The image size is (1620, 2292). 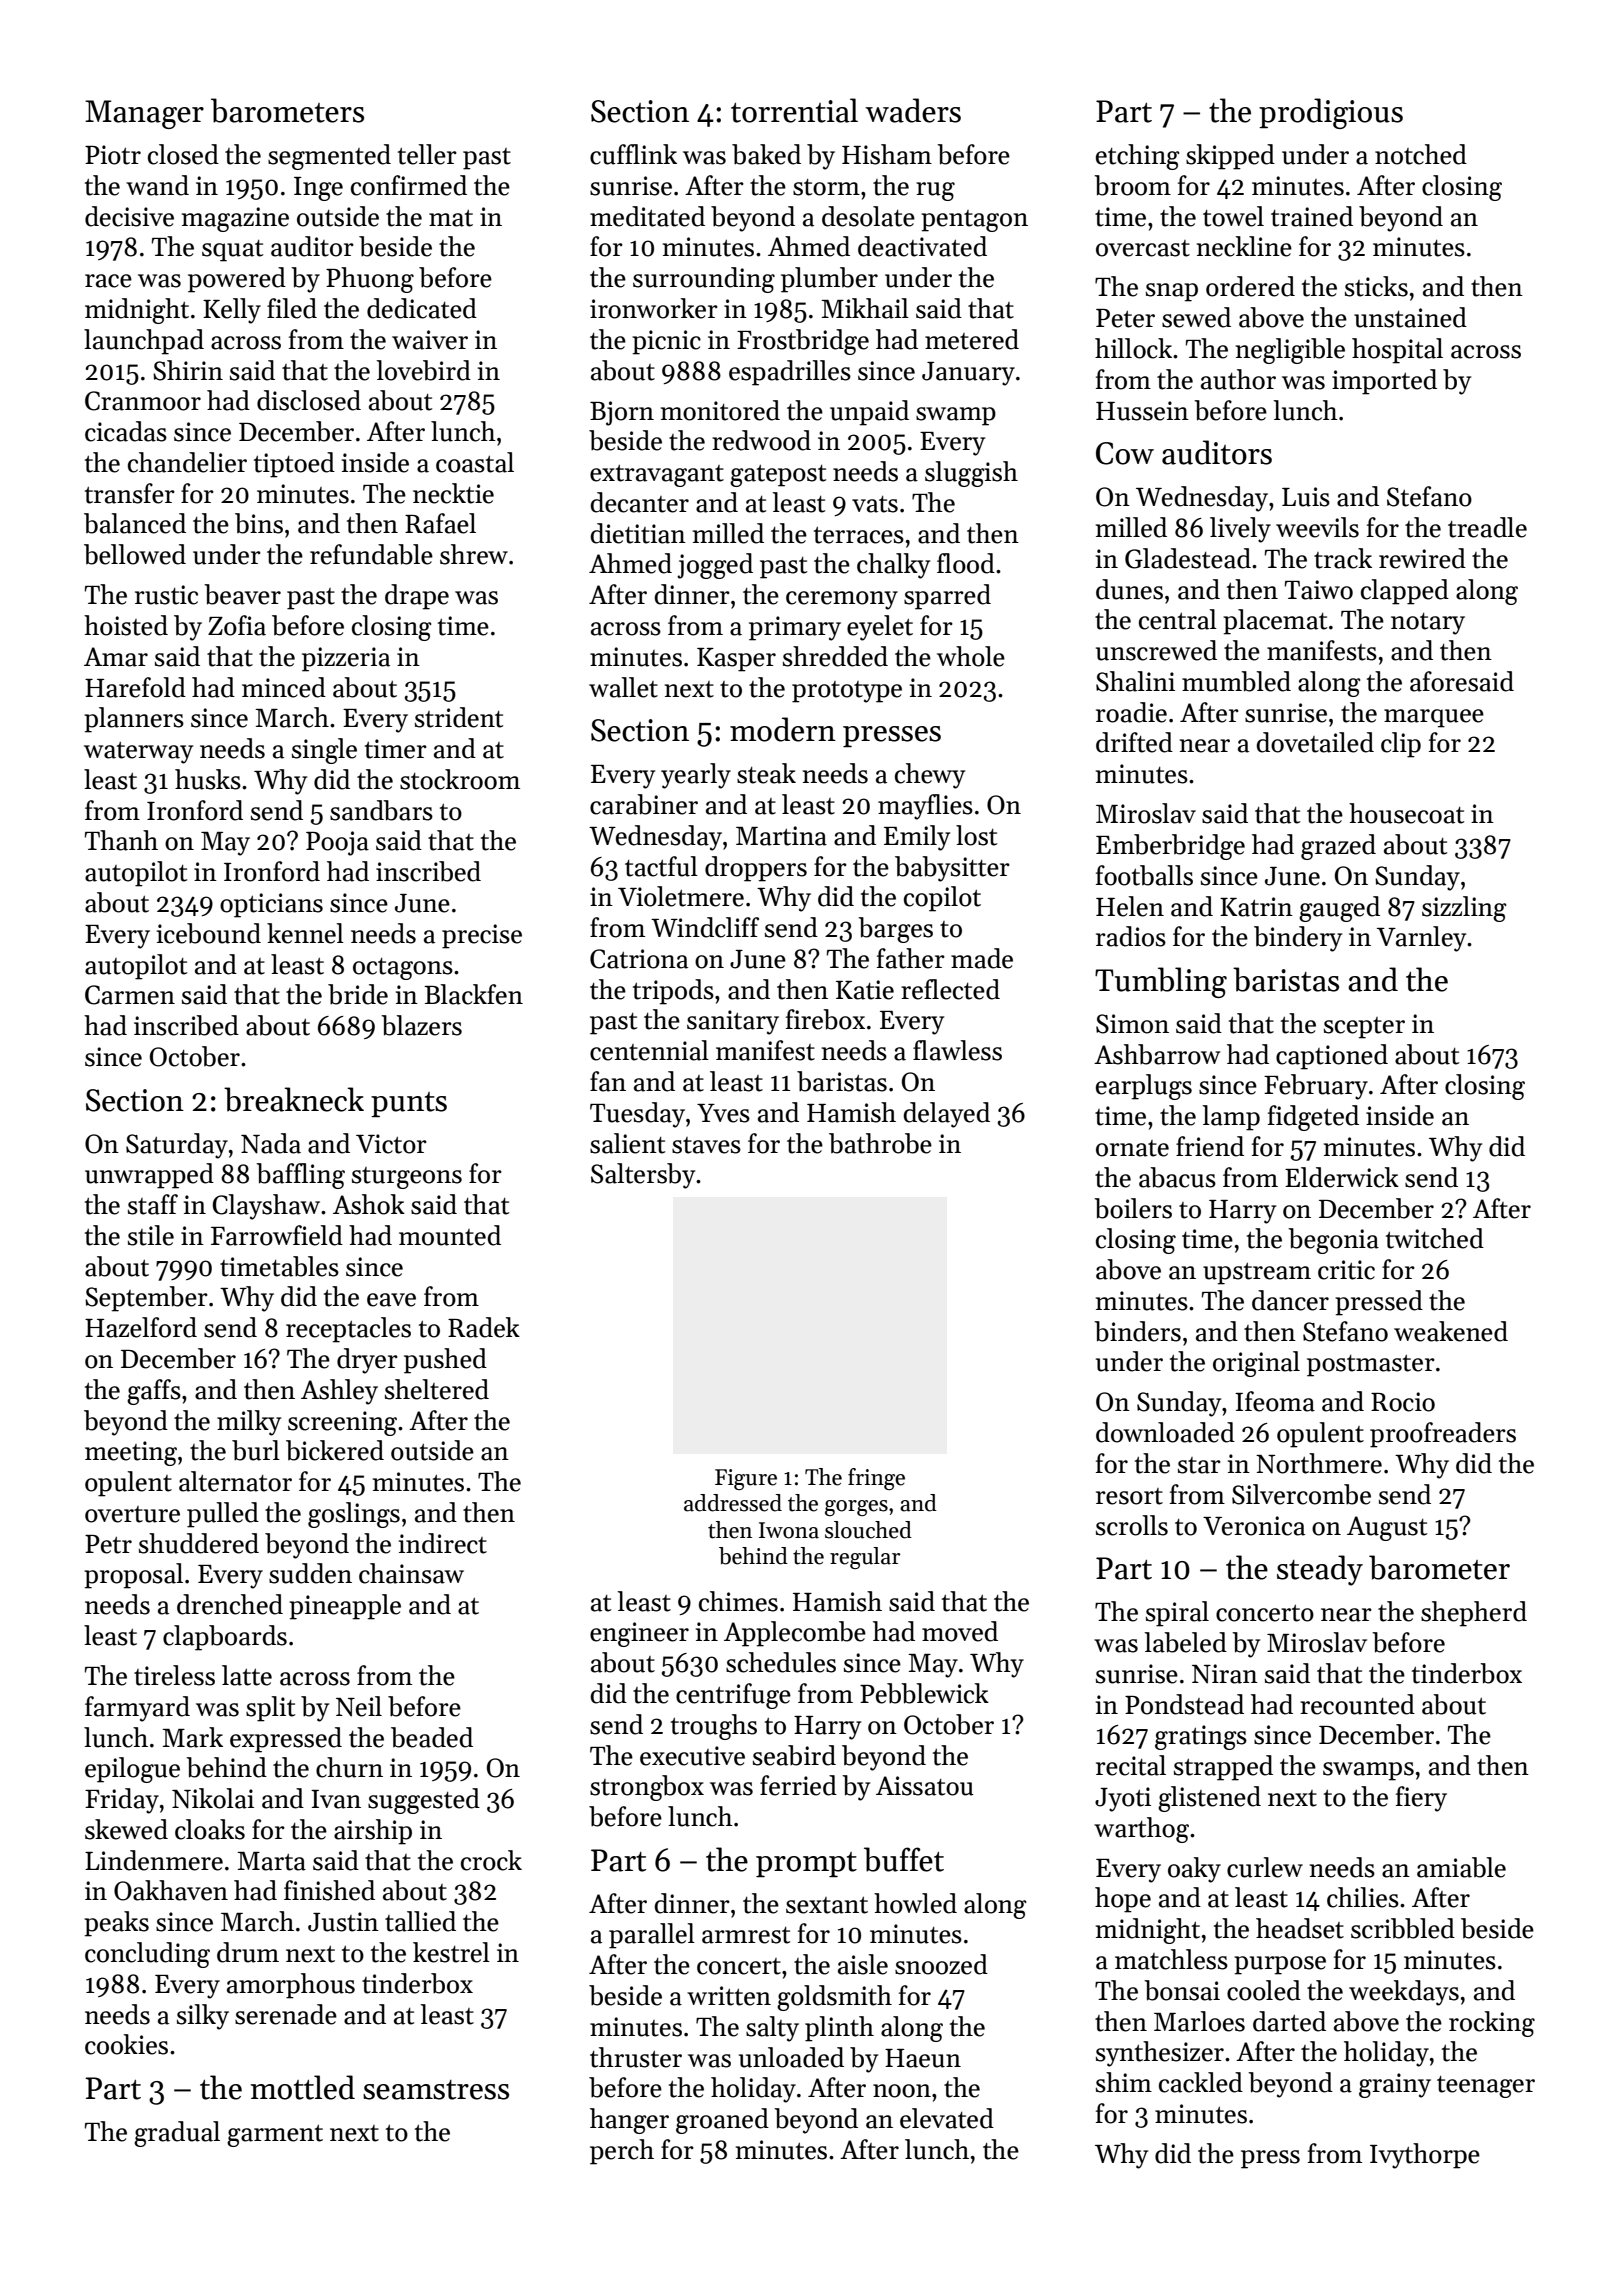 I want to click on single, so click(x=324, y=751).
